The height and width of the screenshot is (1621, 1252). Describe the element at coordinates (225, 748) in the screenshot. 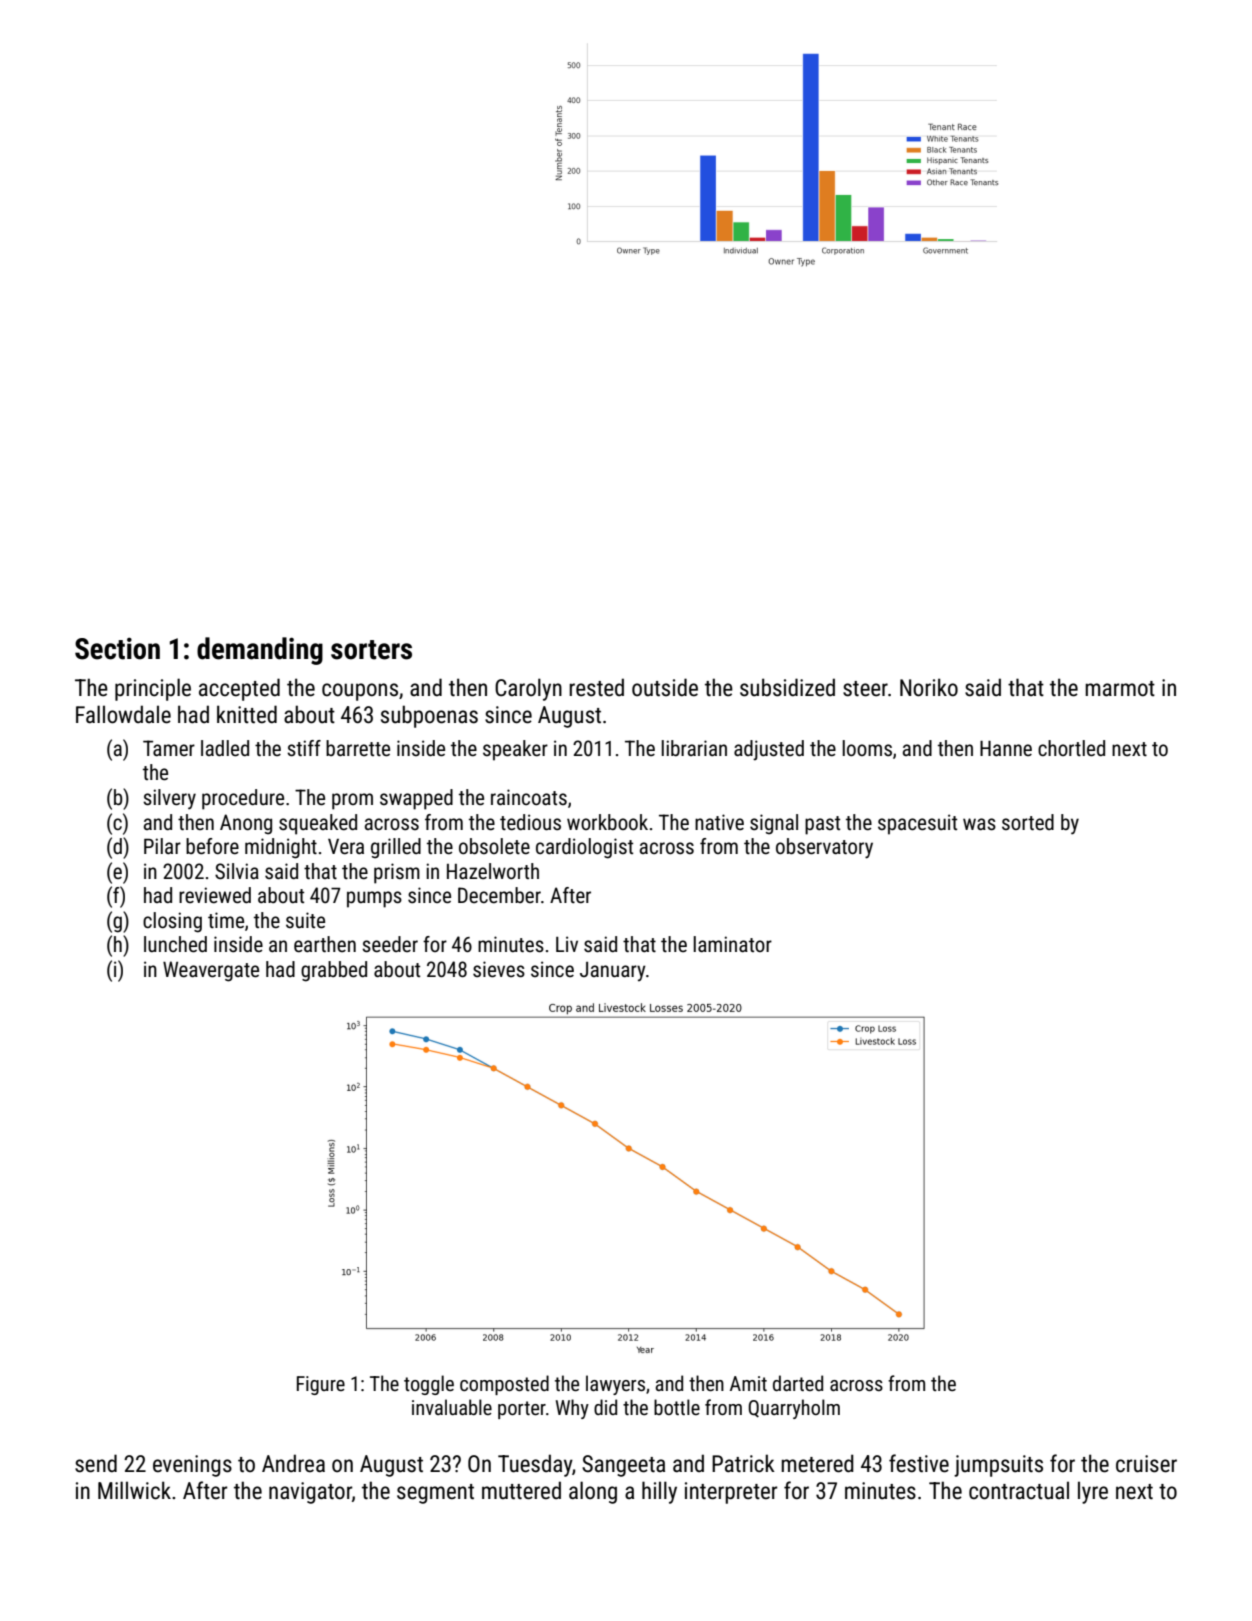

I see `ladled` at that location.
